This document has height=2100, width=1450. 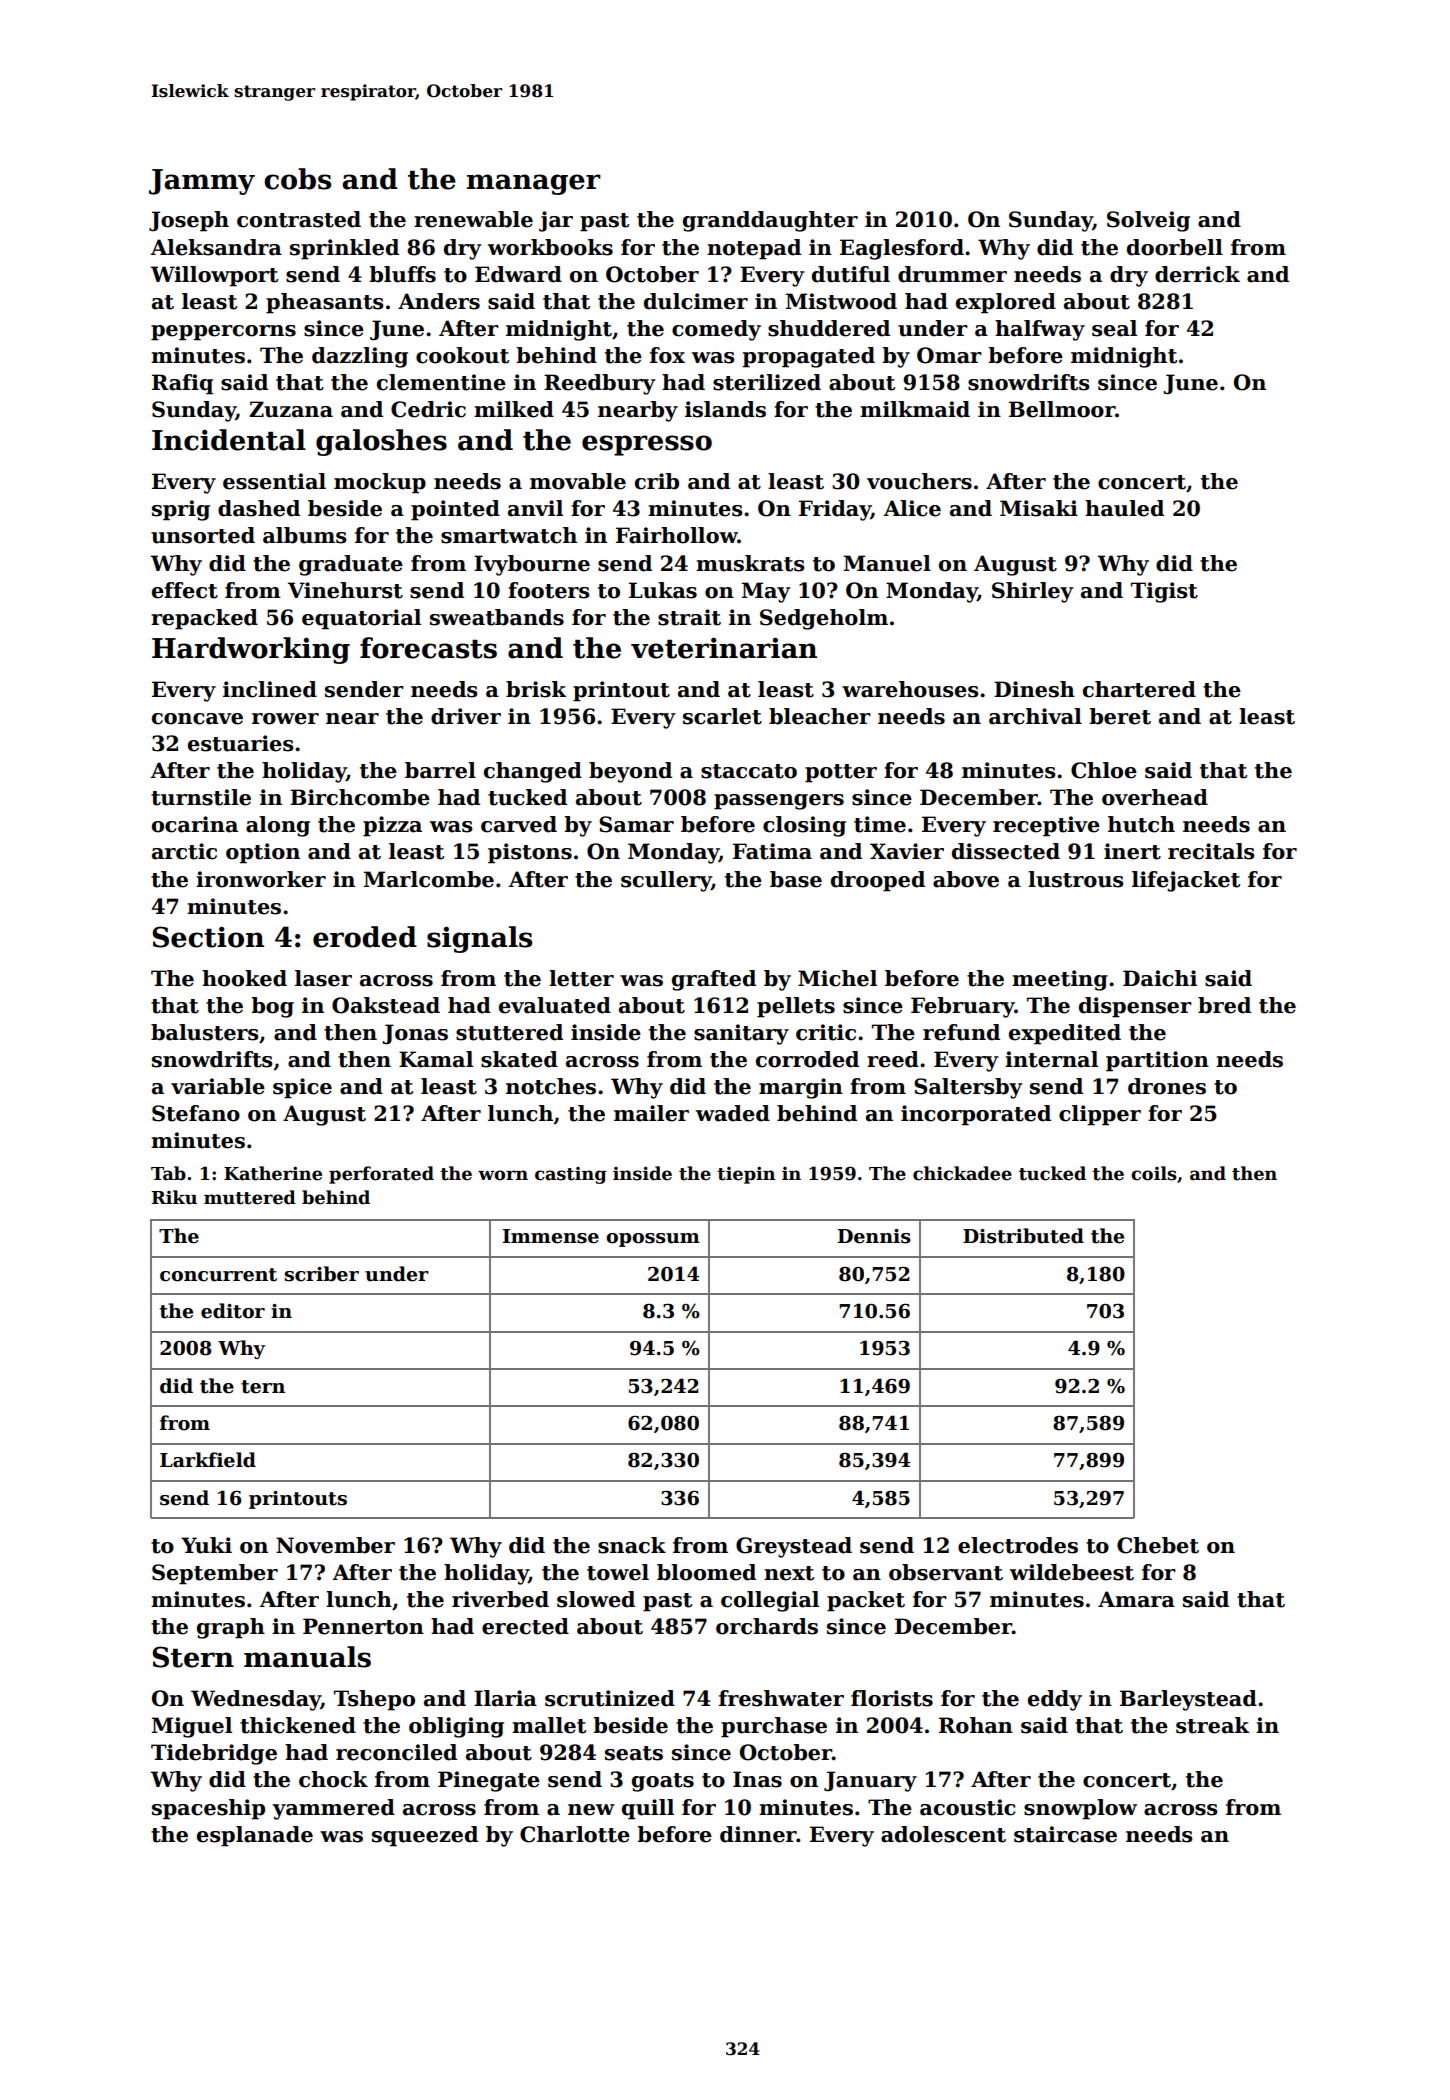 I want to click on smartwatch, so click(x=509, y=535).
